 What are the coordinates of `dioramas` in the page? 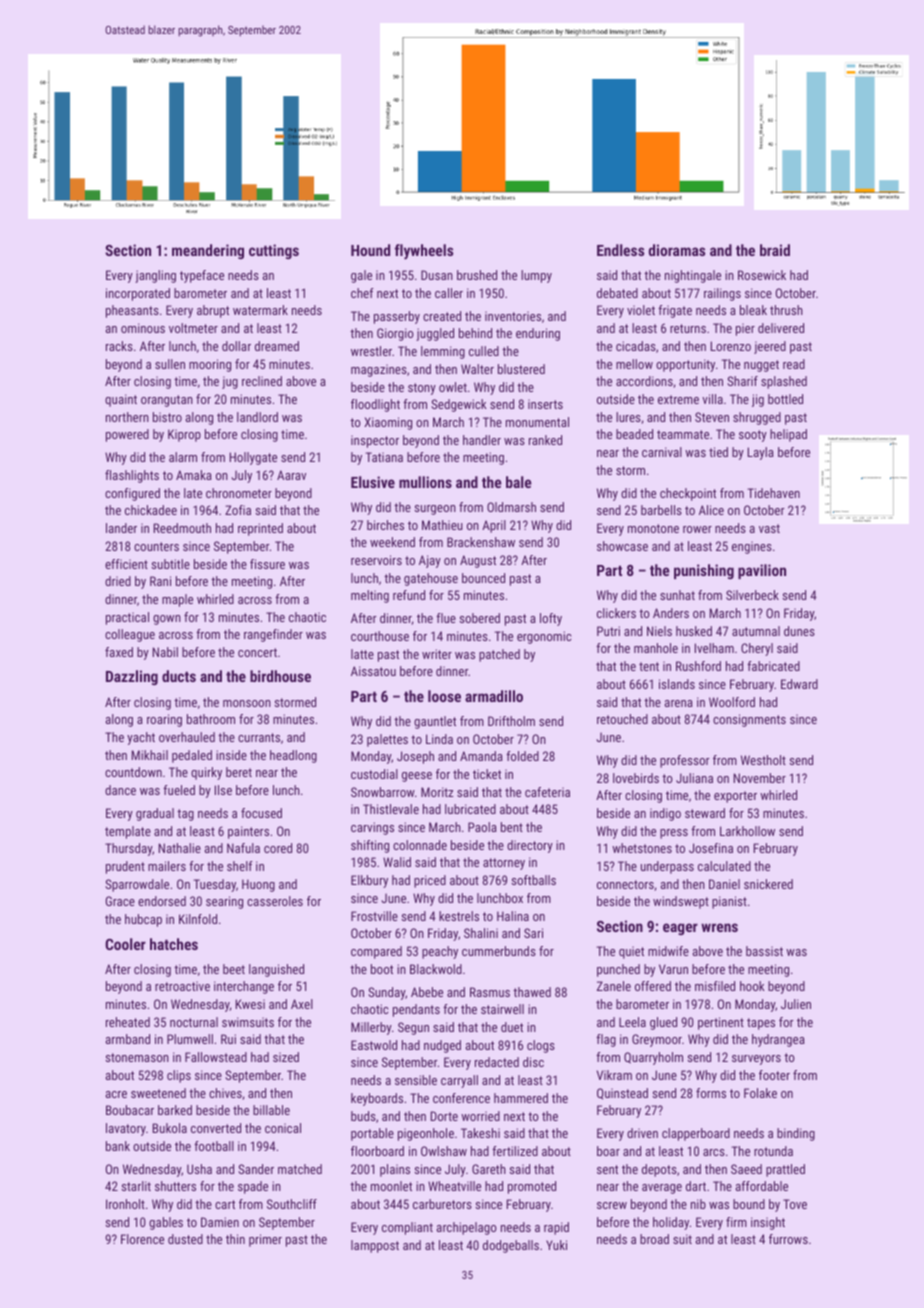 It's located at (677, 250).
